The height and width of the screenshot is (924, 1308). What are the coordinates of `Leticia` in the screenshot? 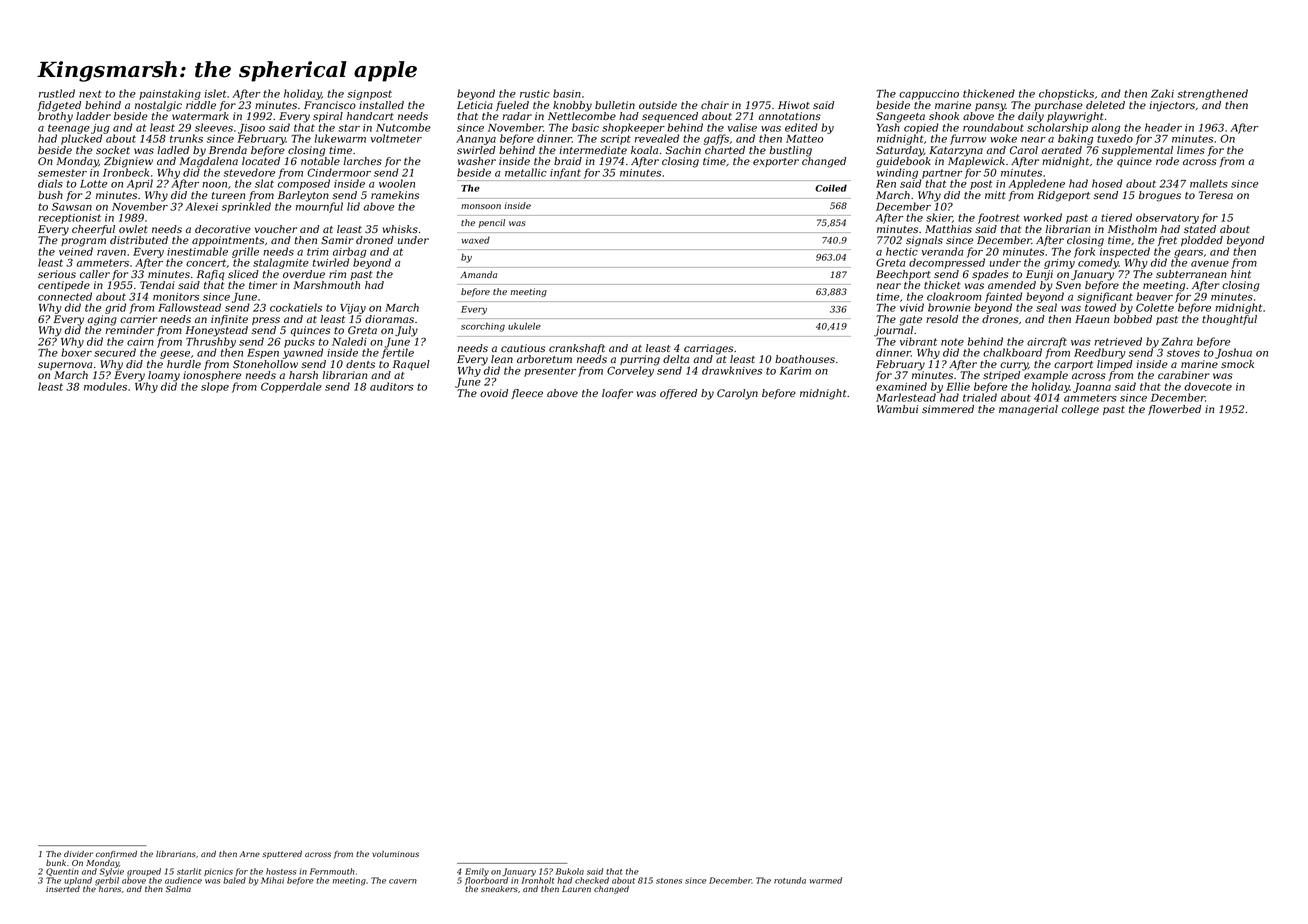 It's located at (475, 105).
